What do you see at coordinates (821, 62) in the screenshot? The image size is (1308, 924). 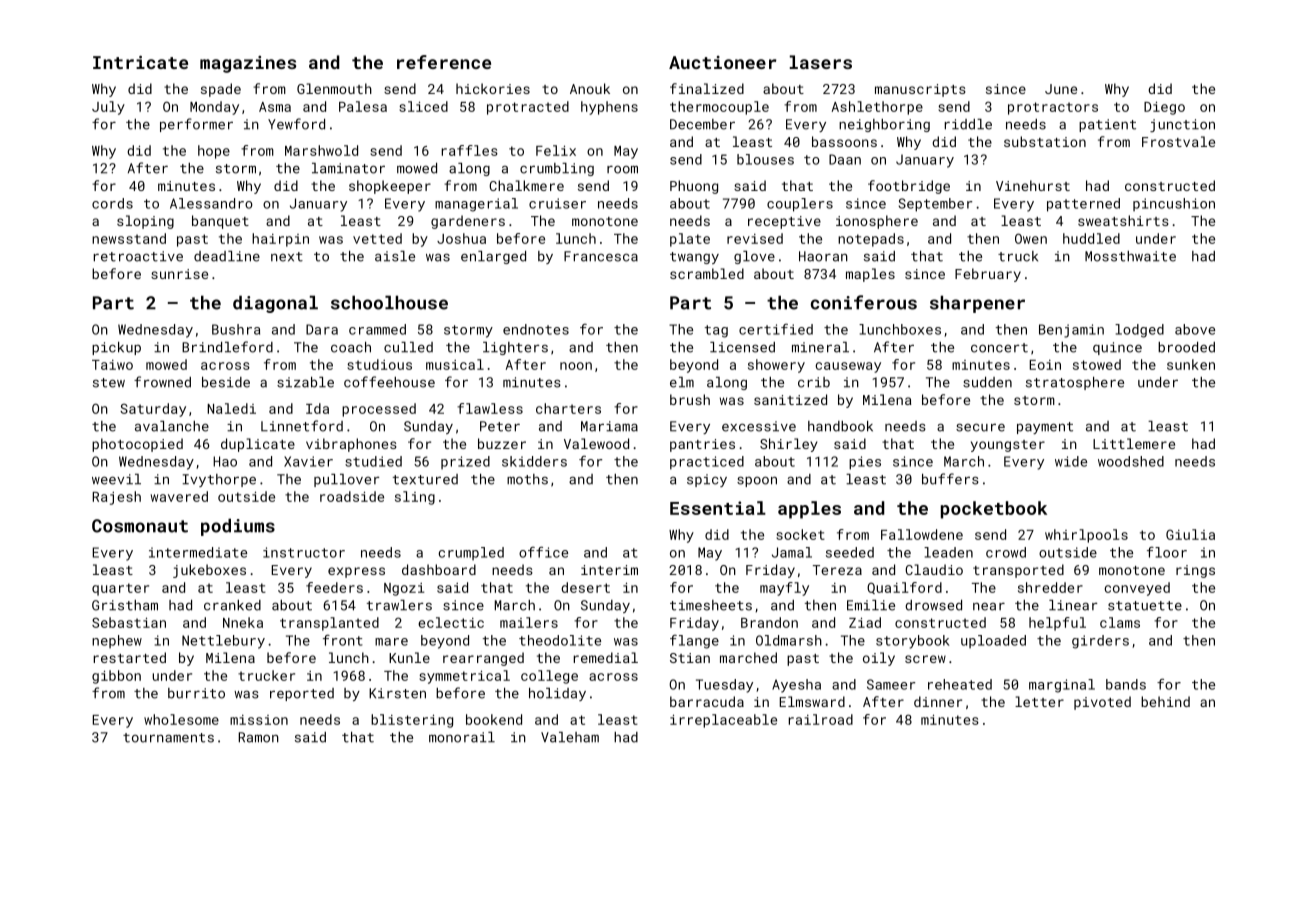 I see `lasers` at bounding box center [821, 62].
